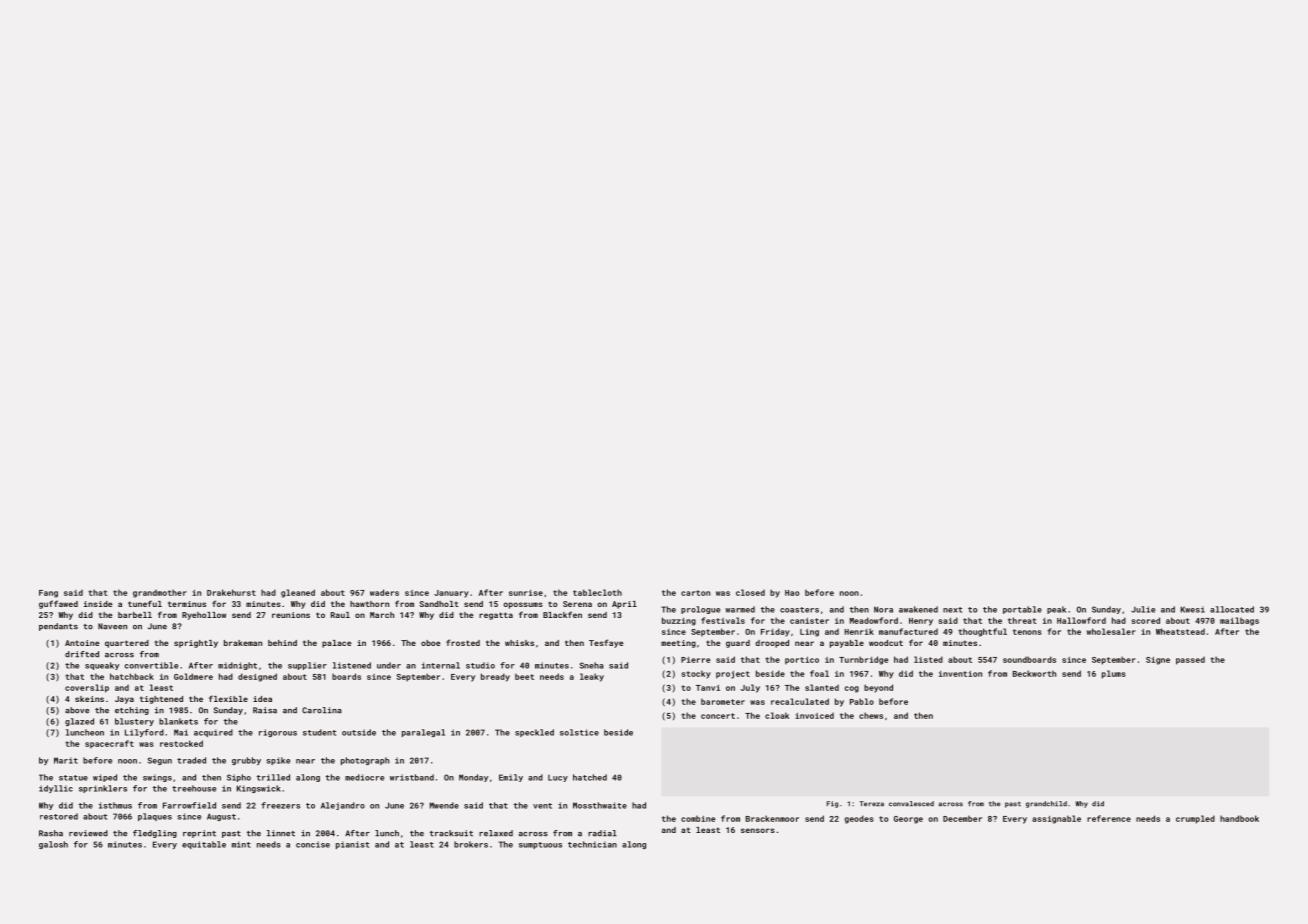  I want to click on grandchild, so click(1046, 804).
